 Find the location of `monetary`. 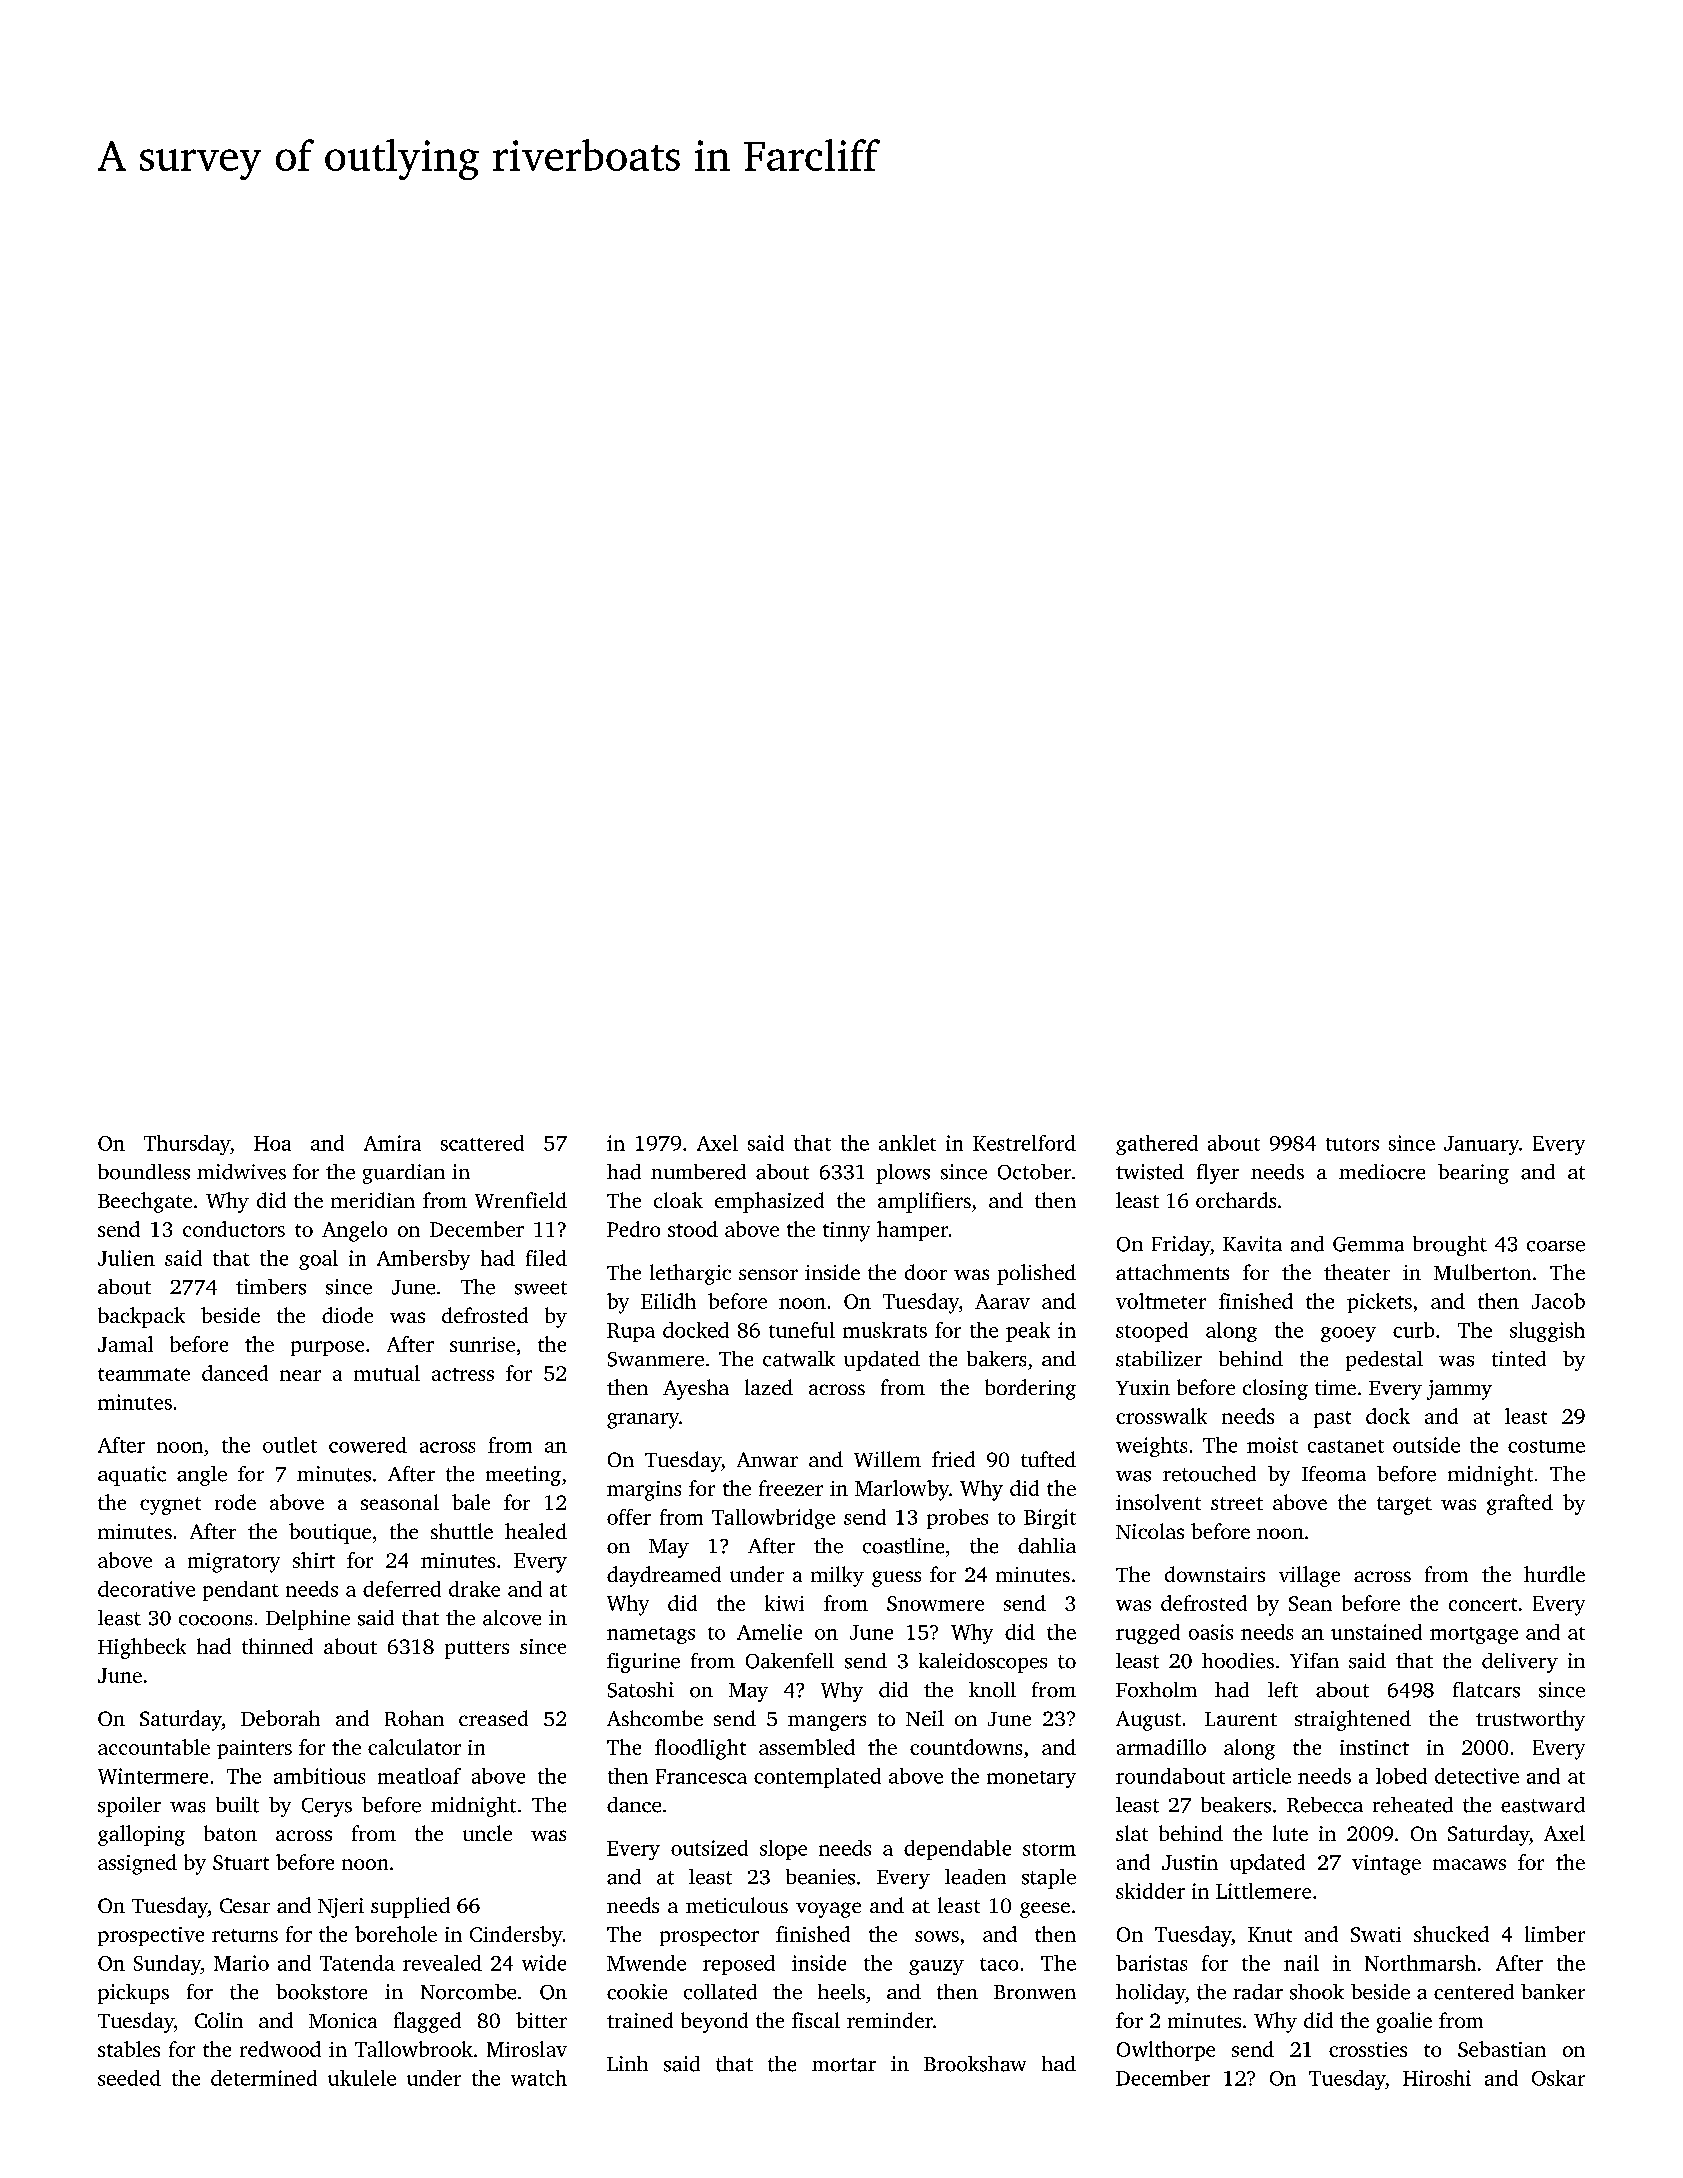

monetary is located at coordinates (1031, 1779).
